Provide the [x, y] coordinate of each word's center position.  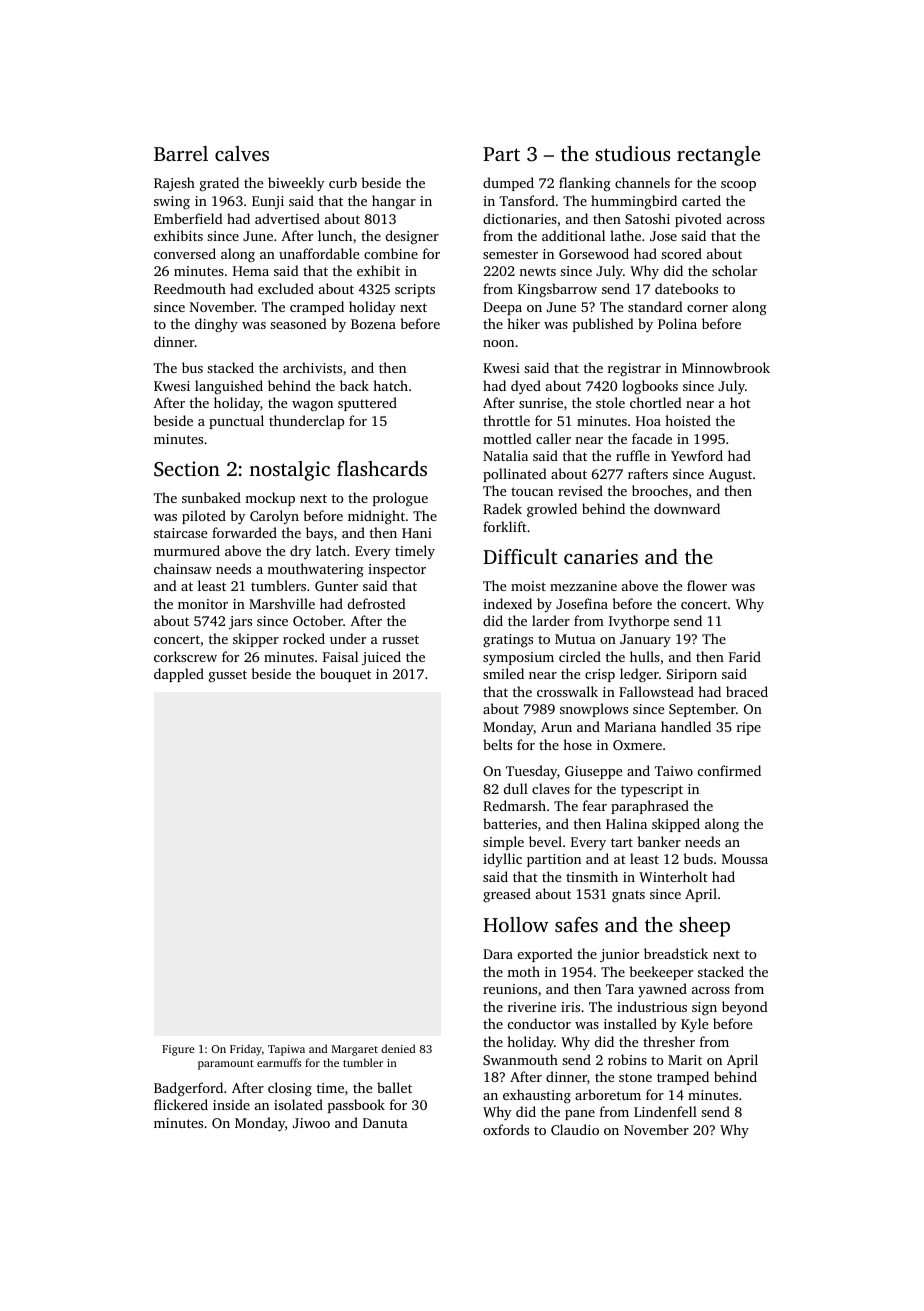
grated [219, 184]
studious [632, 153]
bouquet [345, 675]
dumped [508, 184]
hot [740, 402]
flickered [181, 1104]
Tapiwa [286, 1050]
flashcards [382, 468]
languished [229, 387]
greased [507, 895]
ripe [749, 728]
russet [400, 639]
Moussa [745, 859]
